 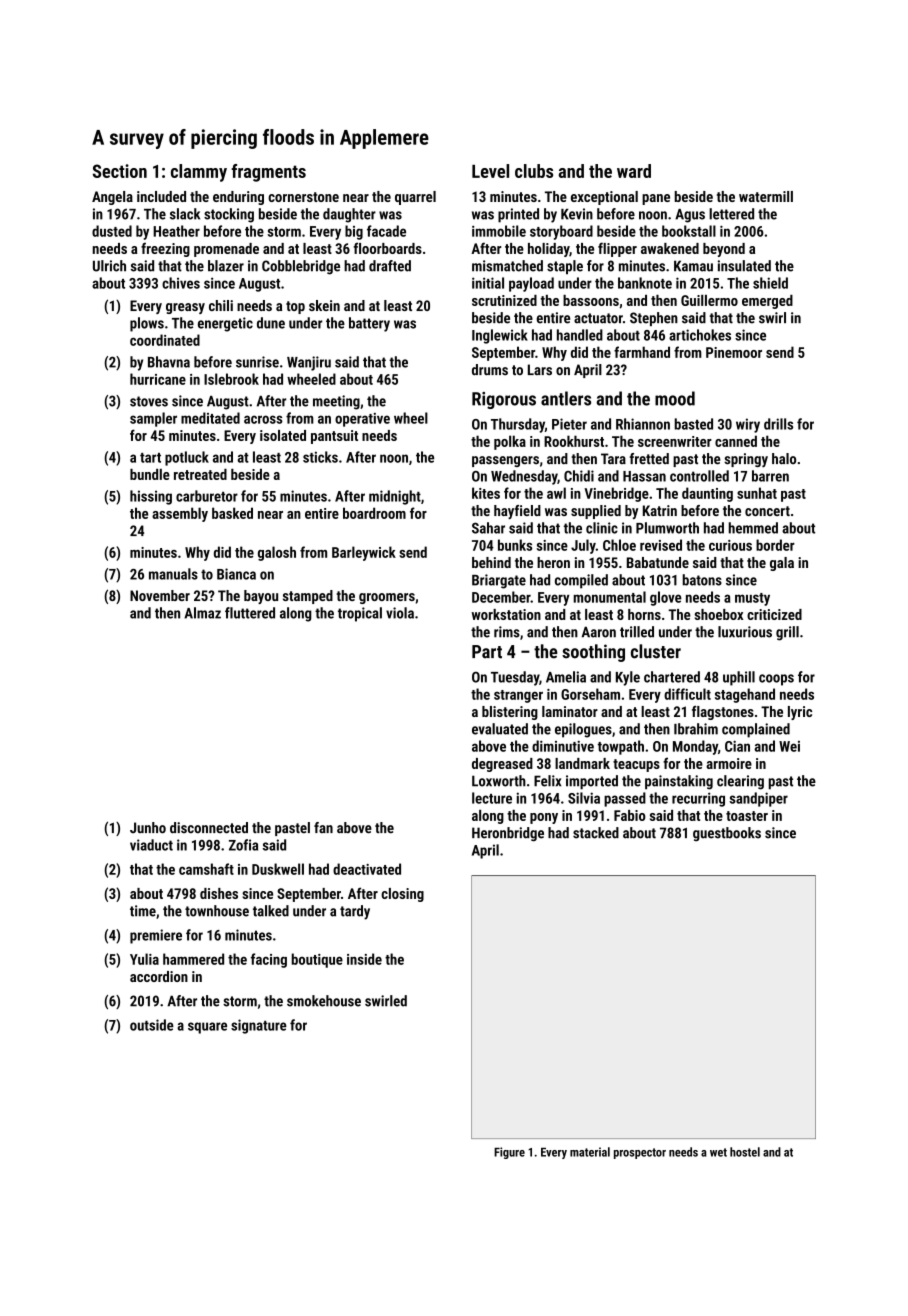 I want to click on towpath, so click(x=621, y=747).
